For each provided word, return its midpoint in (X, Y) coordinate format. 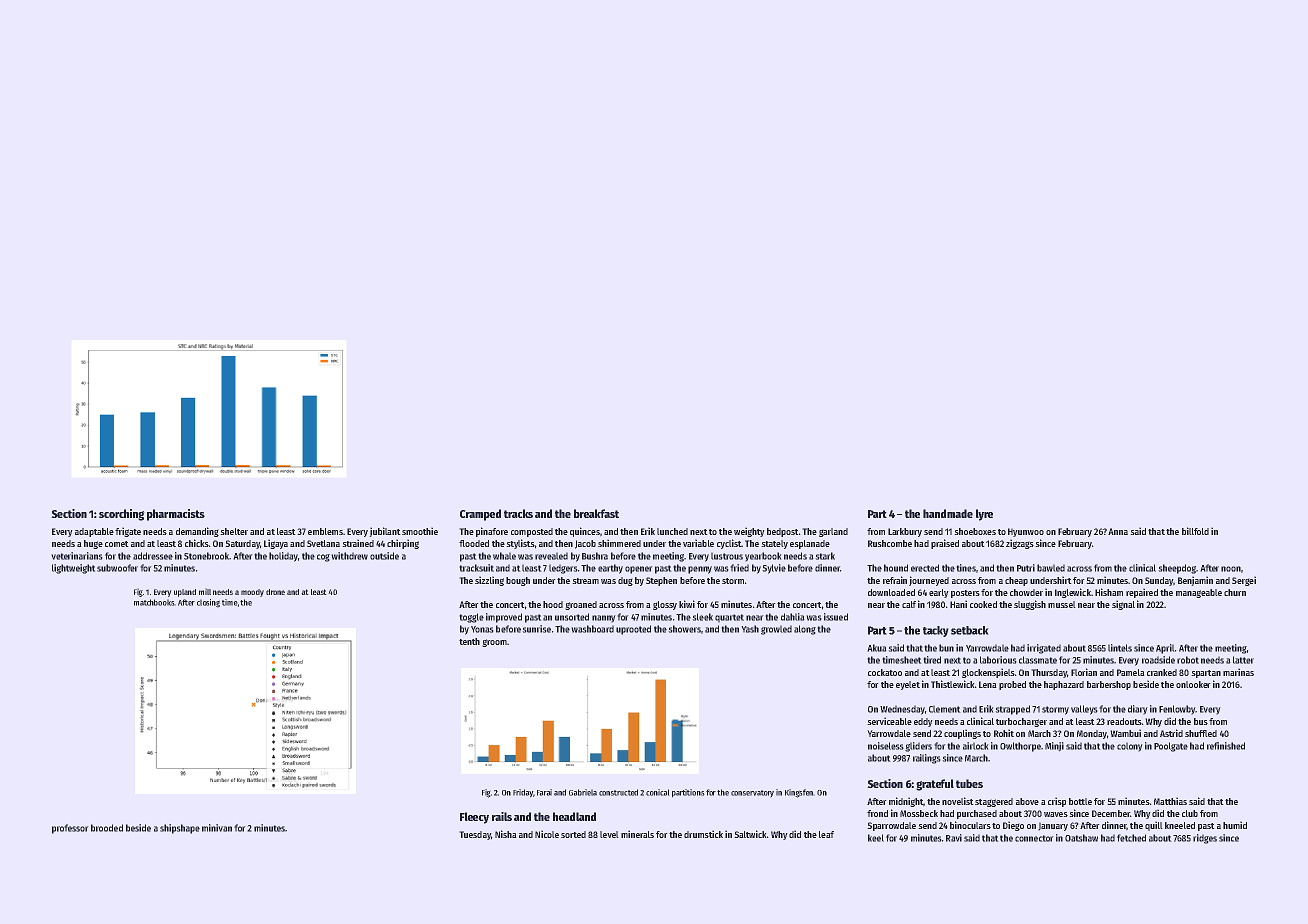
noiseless (886, 746)
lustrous (727, 556)
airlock (976, 746)
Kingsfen (799, 793)
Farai (544, 792)
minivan (217, 828)
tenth (469, 641)
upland (185, 593)
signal (1123, 605)
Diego (1013, 826)
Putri (1026, 568)
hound (896, 568)
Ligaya (276, 544)
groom (494, 643)
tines (966, 568)
